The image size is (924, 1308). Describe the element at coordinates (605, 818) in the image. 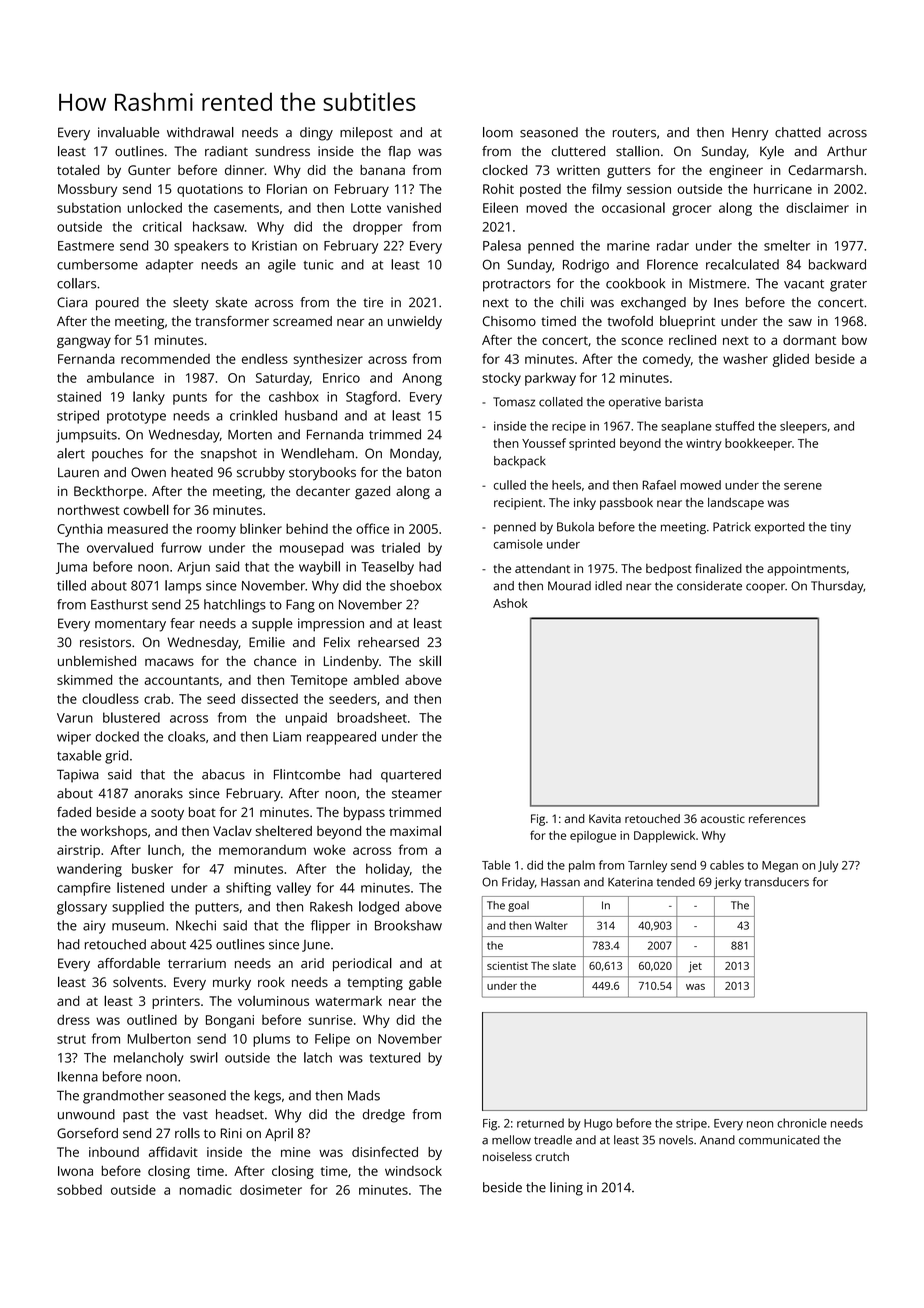

I see `Kavita` at that location.
